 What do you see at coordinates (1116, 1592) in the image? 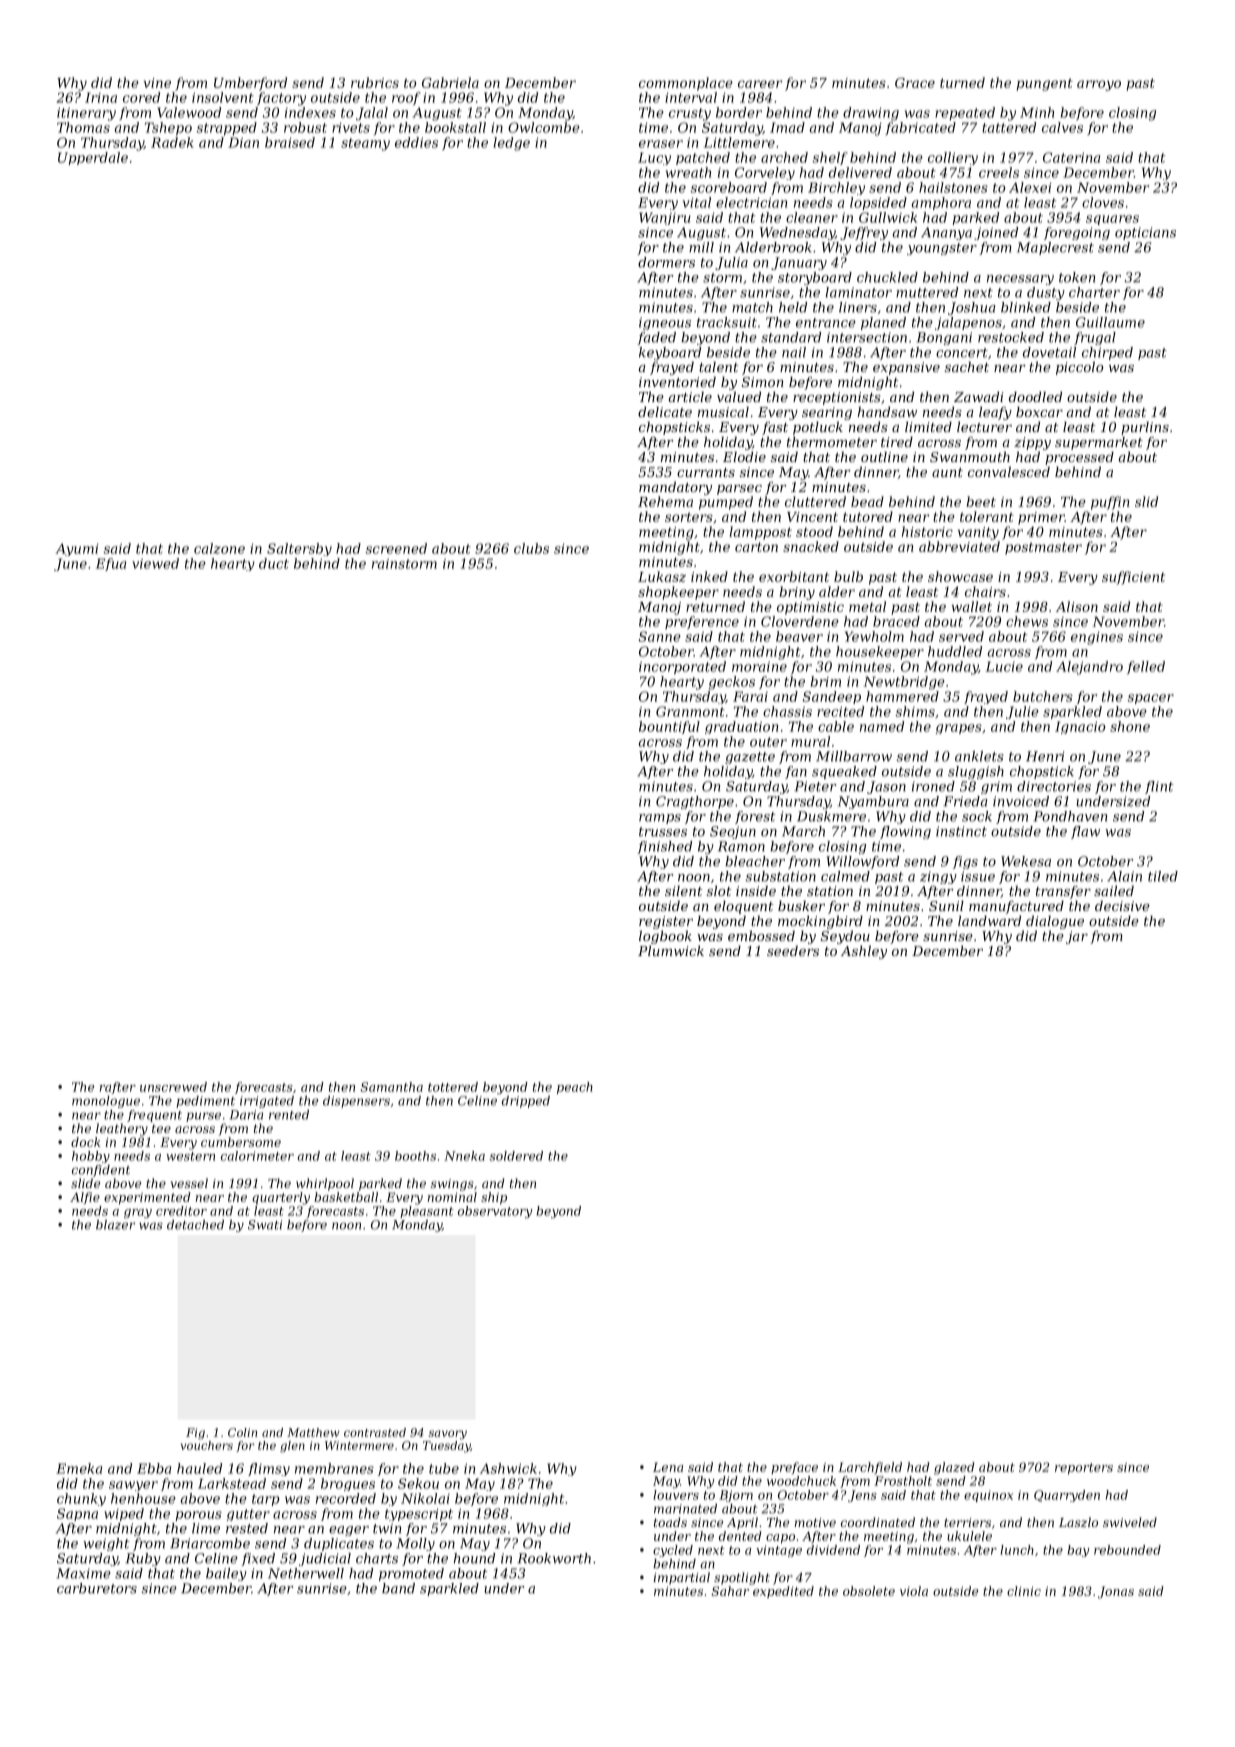
I see `Jonas` at bounding box center [1116, 1592].
